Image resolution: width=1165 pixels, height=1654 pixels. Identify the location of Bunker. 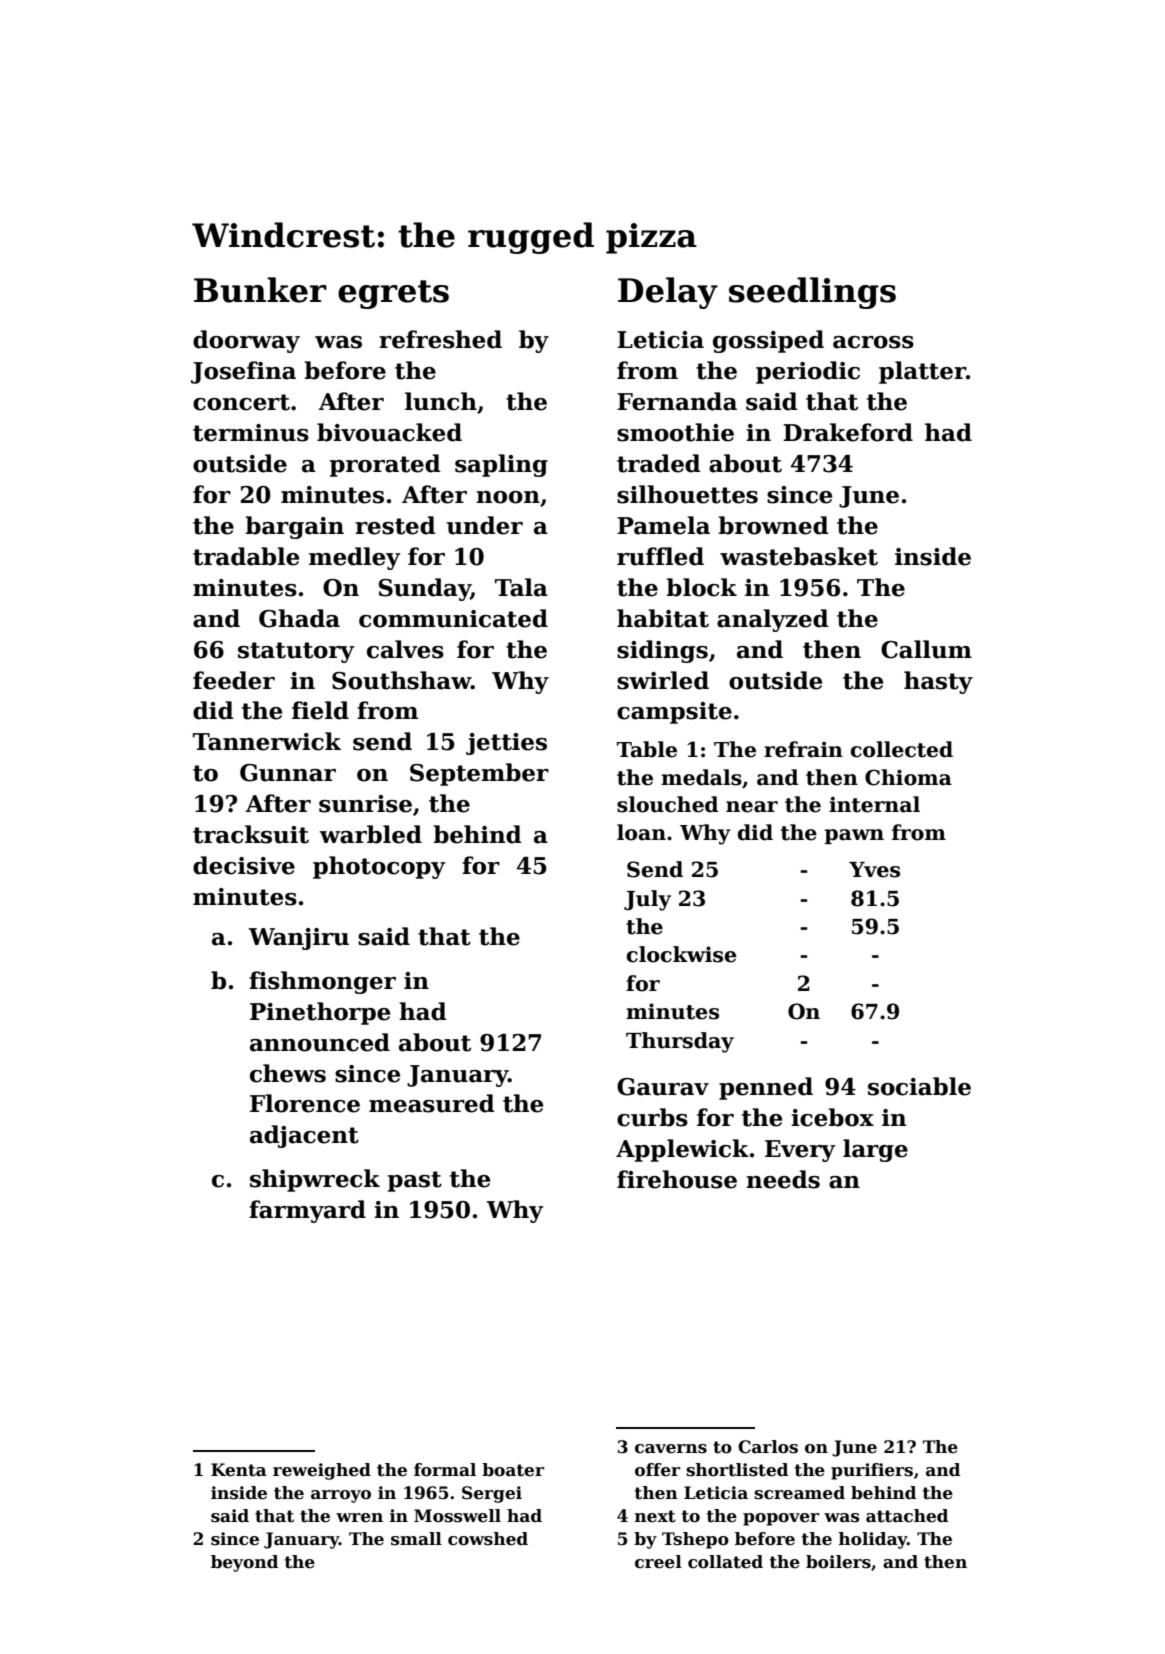
(260, 290).
